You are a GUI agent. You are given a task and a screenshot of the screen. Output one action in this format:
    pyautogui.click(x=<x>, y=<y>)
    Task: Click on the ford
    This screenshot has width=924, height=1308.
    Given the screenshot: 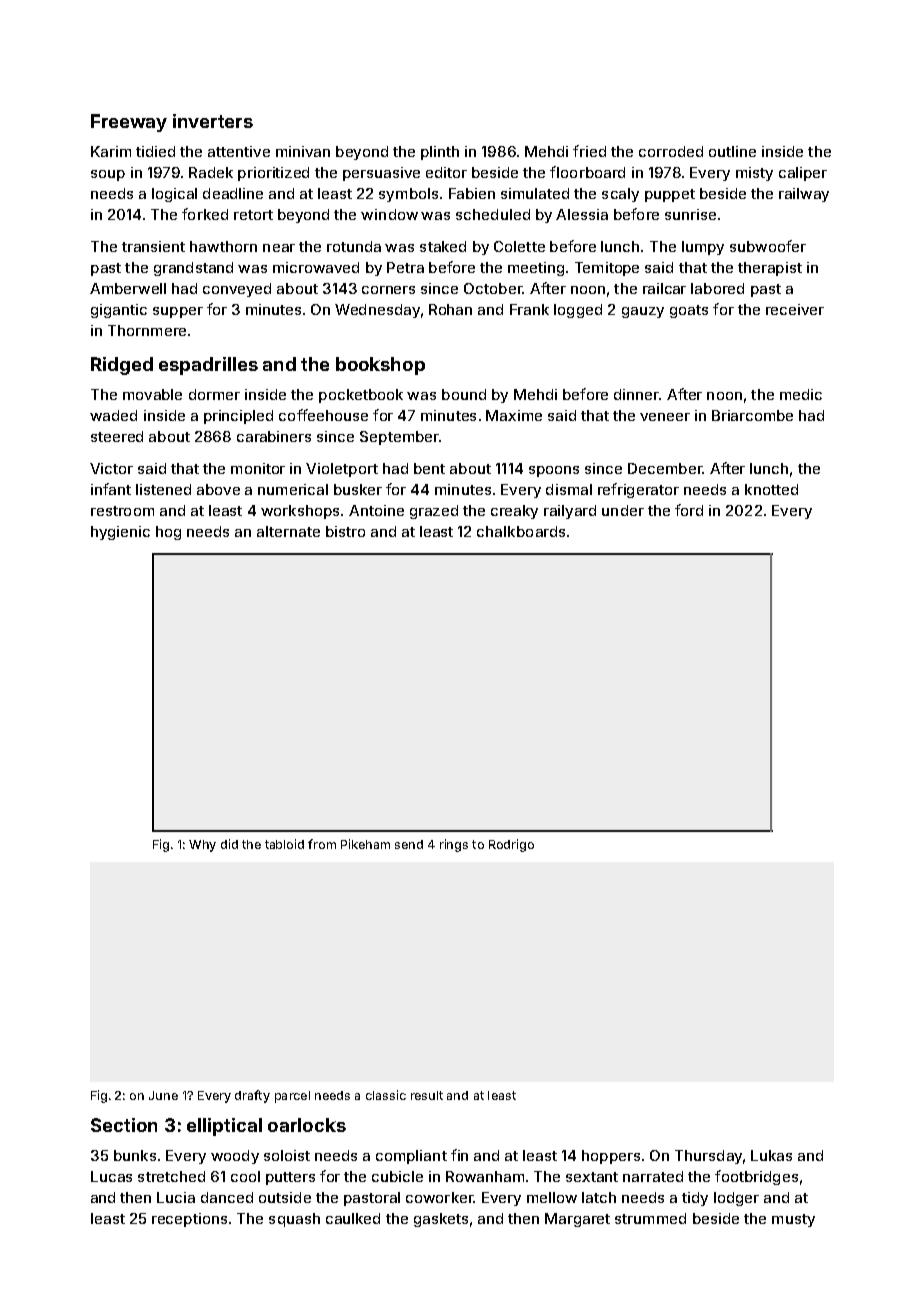 What is the action you would take?
    pyautogui.click(x=689, y=510)
